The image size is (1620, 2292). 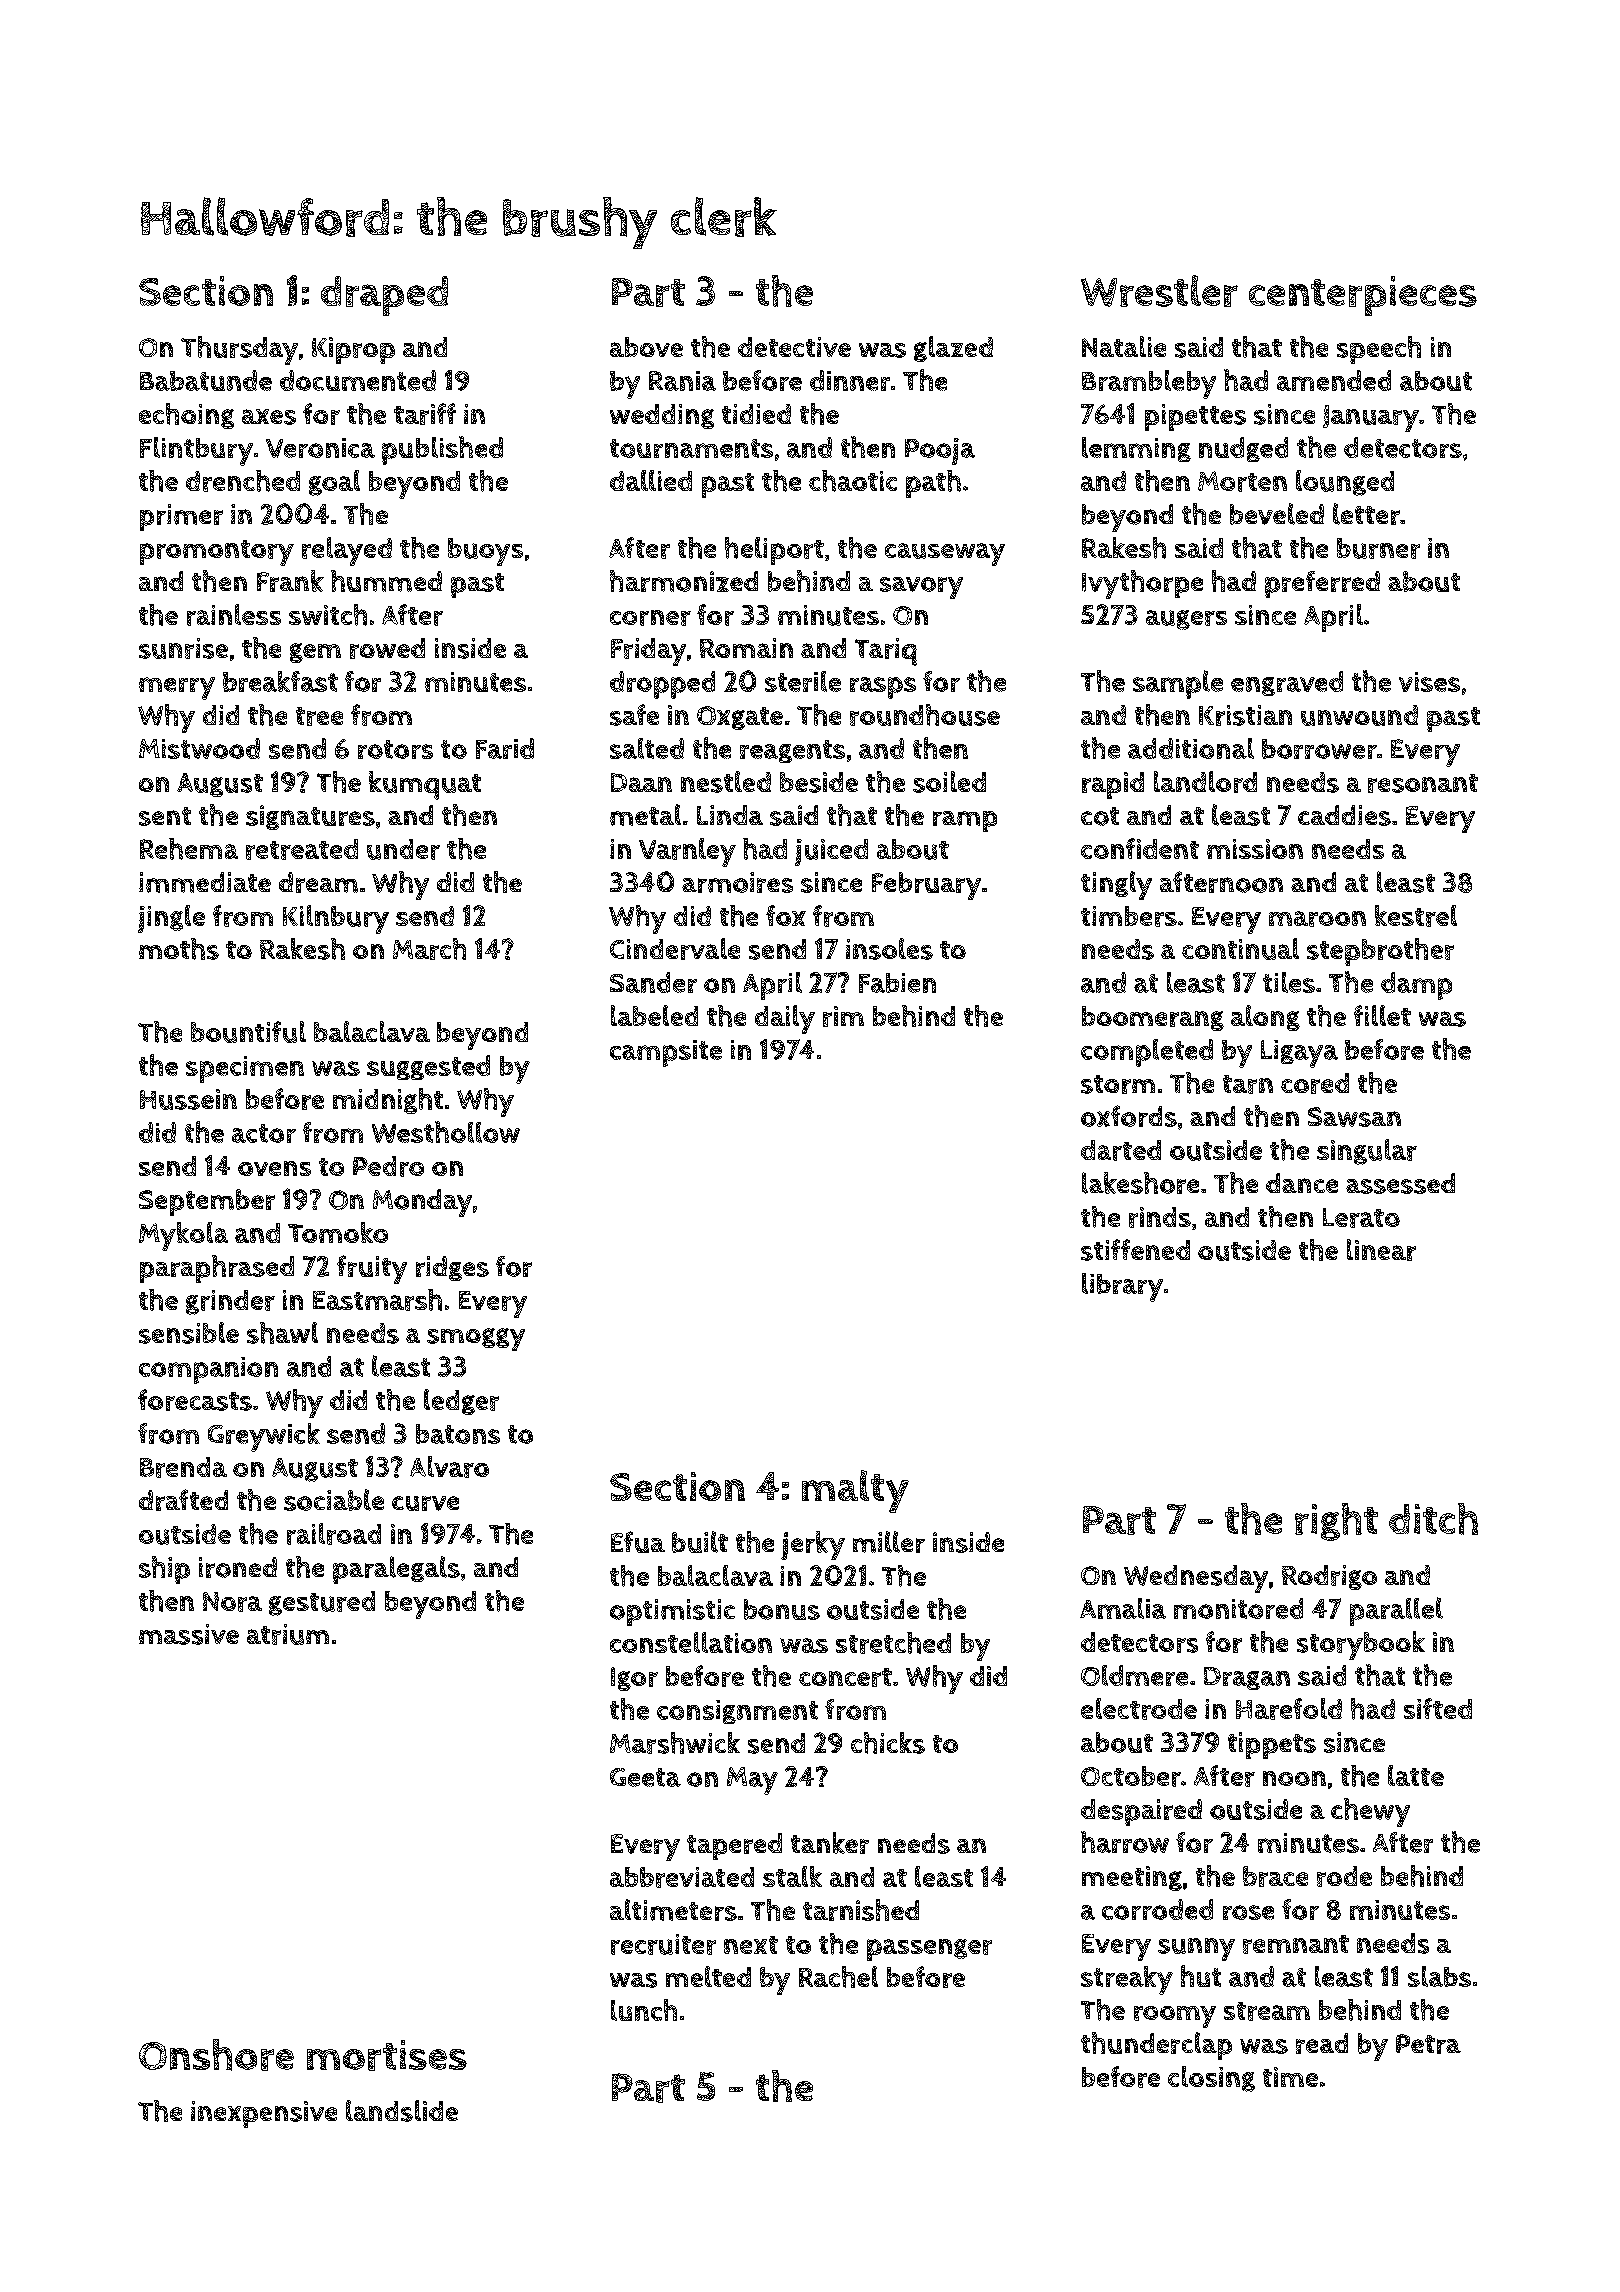 What do you see at coordinates (1433, 1519) in the screenshot?
I see `ditch` at bounding box center [1433, 1519].
